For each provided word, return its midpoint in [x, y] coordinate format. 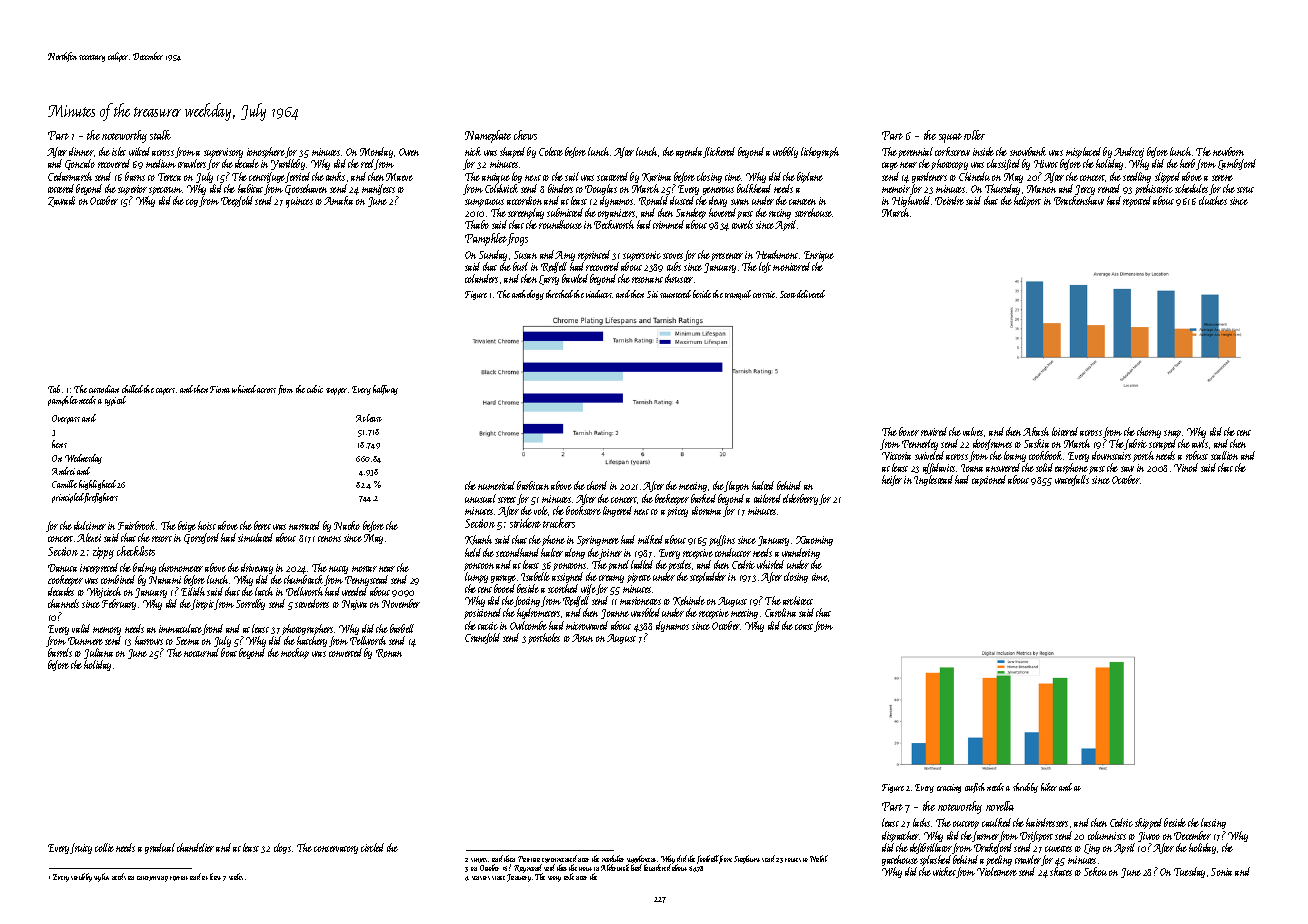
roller [974, 135]
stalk [160, 135]
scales [236, 876]
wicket [944, 871]
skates [1061, 871]
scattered [614, 176]
